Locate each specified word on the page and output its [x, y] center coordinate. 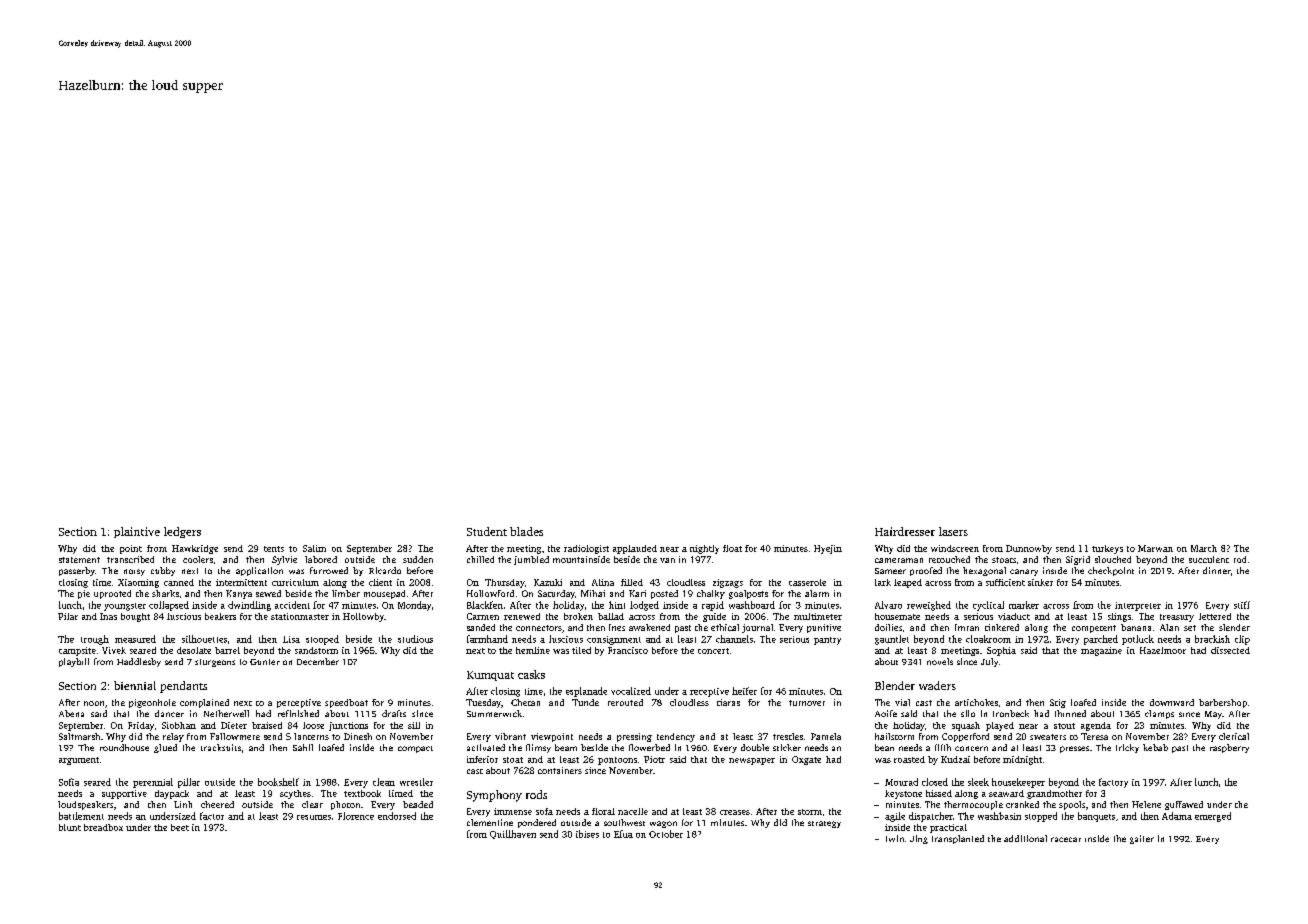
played [1000, 726]
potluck [1138, 640]
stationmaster [300, 616]
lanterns [311, 736]
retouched [949, 559]
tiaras [728, 702]
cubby [163, 571]
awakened [649, 627]
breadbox [103, 827]
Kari [637, 593]
